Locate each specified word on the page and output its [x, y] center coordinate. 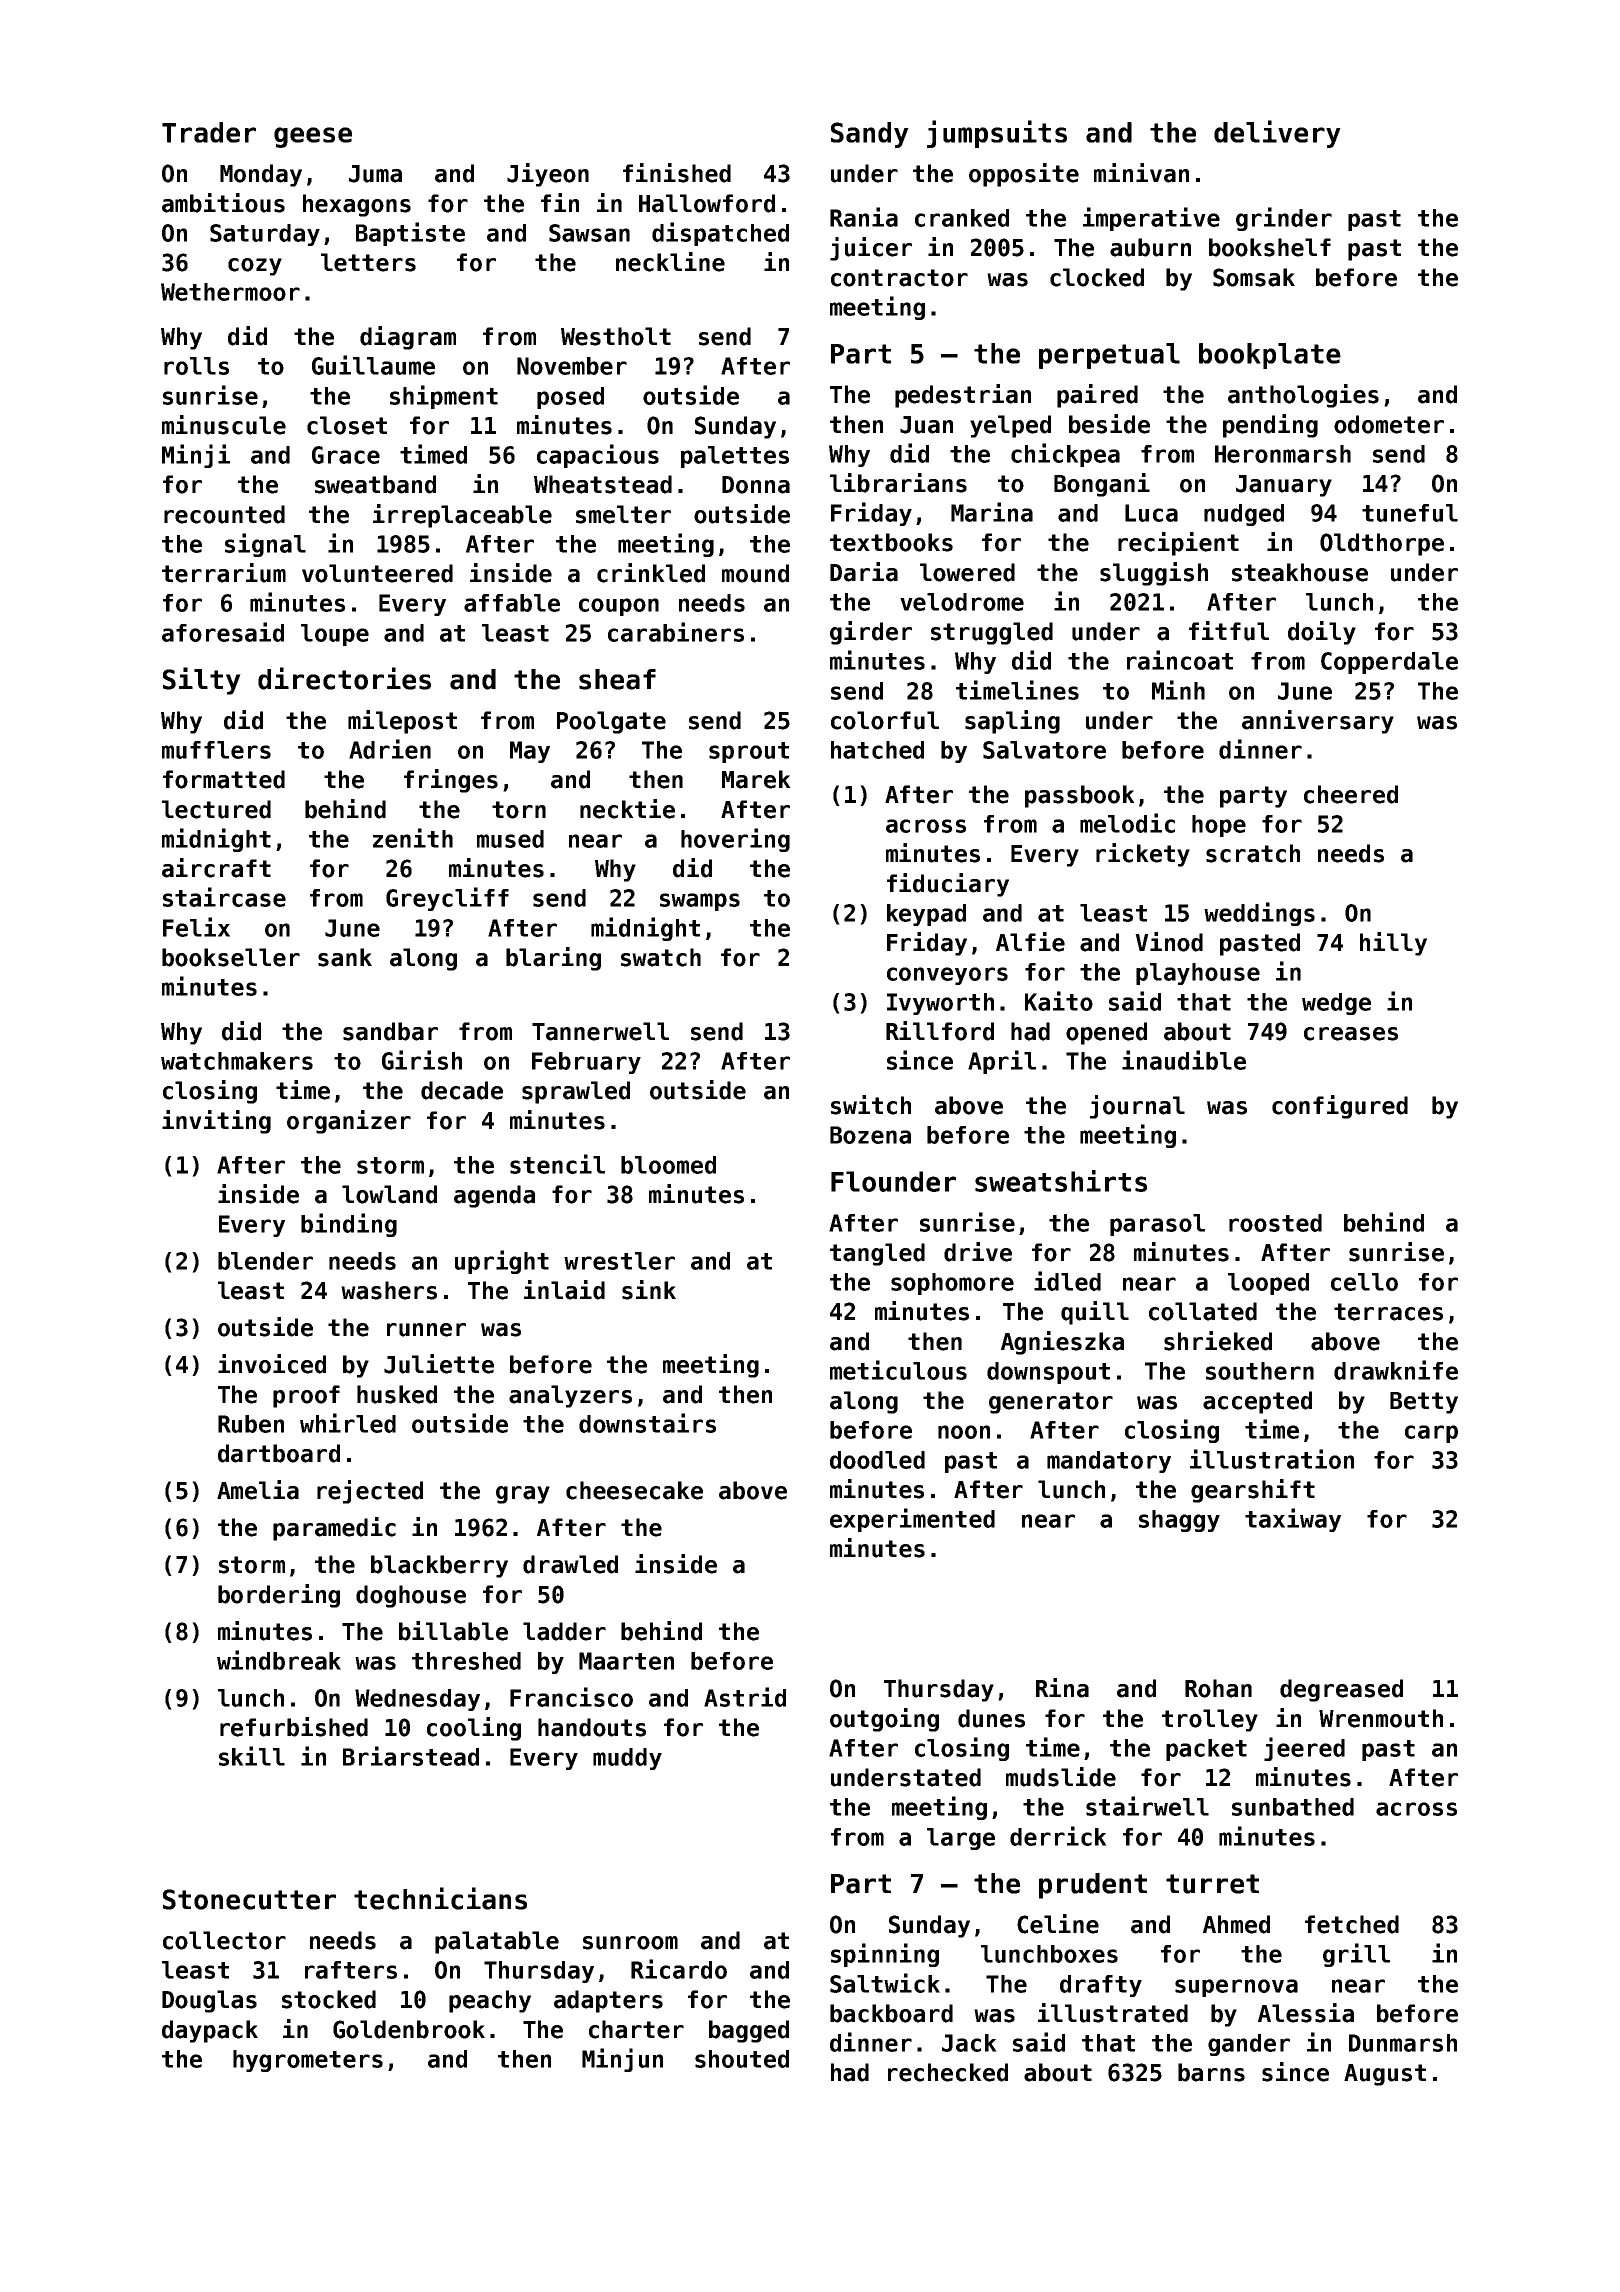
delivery [1277, 134]
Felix [196, 927]
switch [871, 1105]
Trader [209, 132]
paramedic [334, 1529]
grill [1356, 1955]
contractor [899, 278]
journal [1137, 1107]
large [961, 1839]
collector [224, 1940]
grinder [1284, 219]
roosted [1275, 1223]
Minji [196, 456]
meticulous [898, 1370]
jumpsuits [997, 134]
